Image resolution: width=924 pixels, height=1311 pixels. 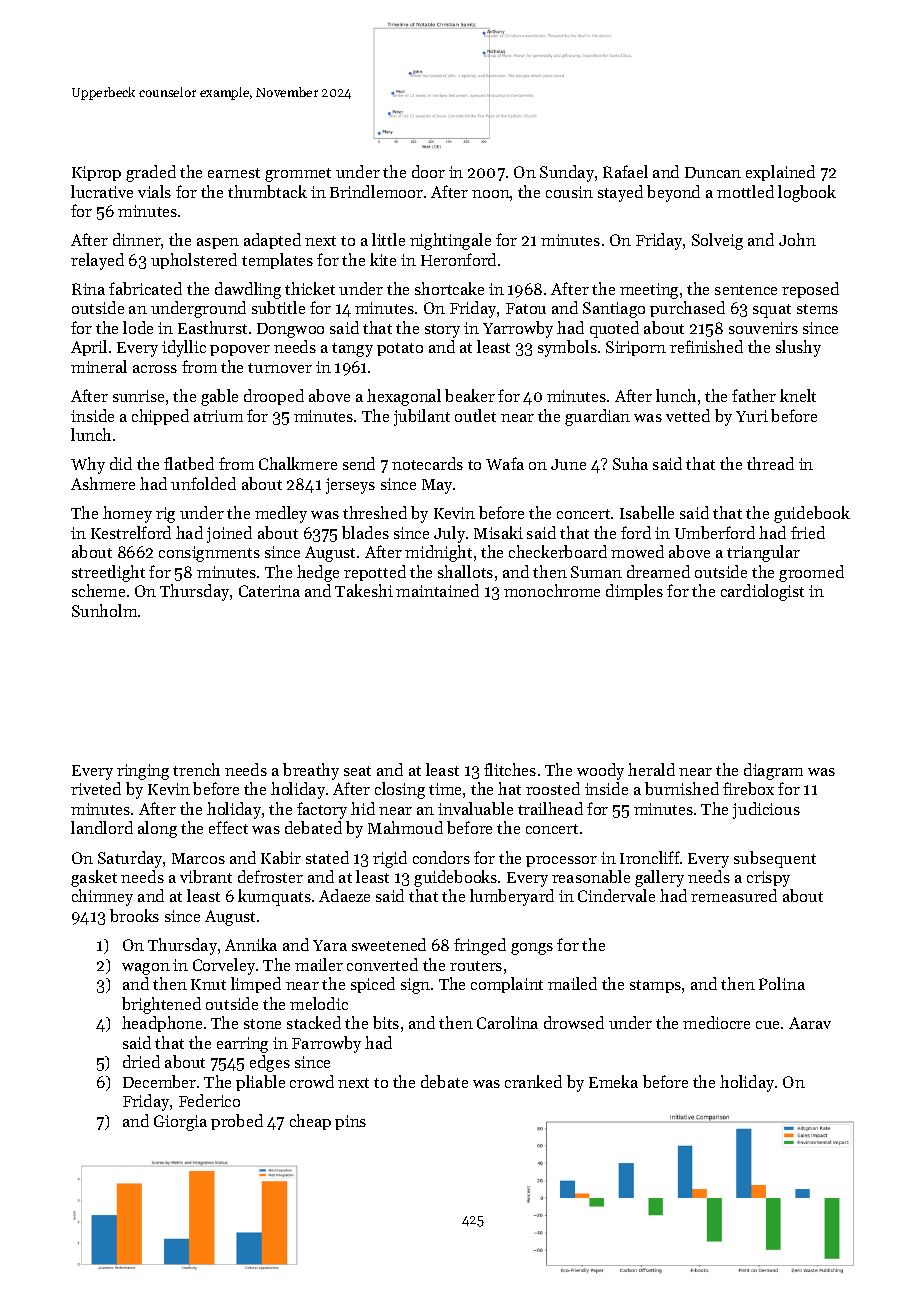 I want to click on door, so click(x=428, y=171).
